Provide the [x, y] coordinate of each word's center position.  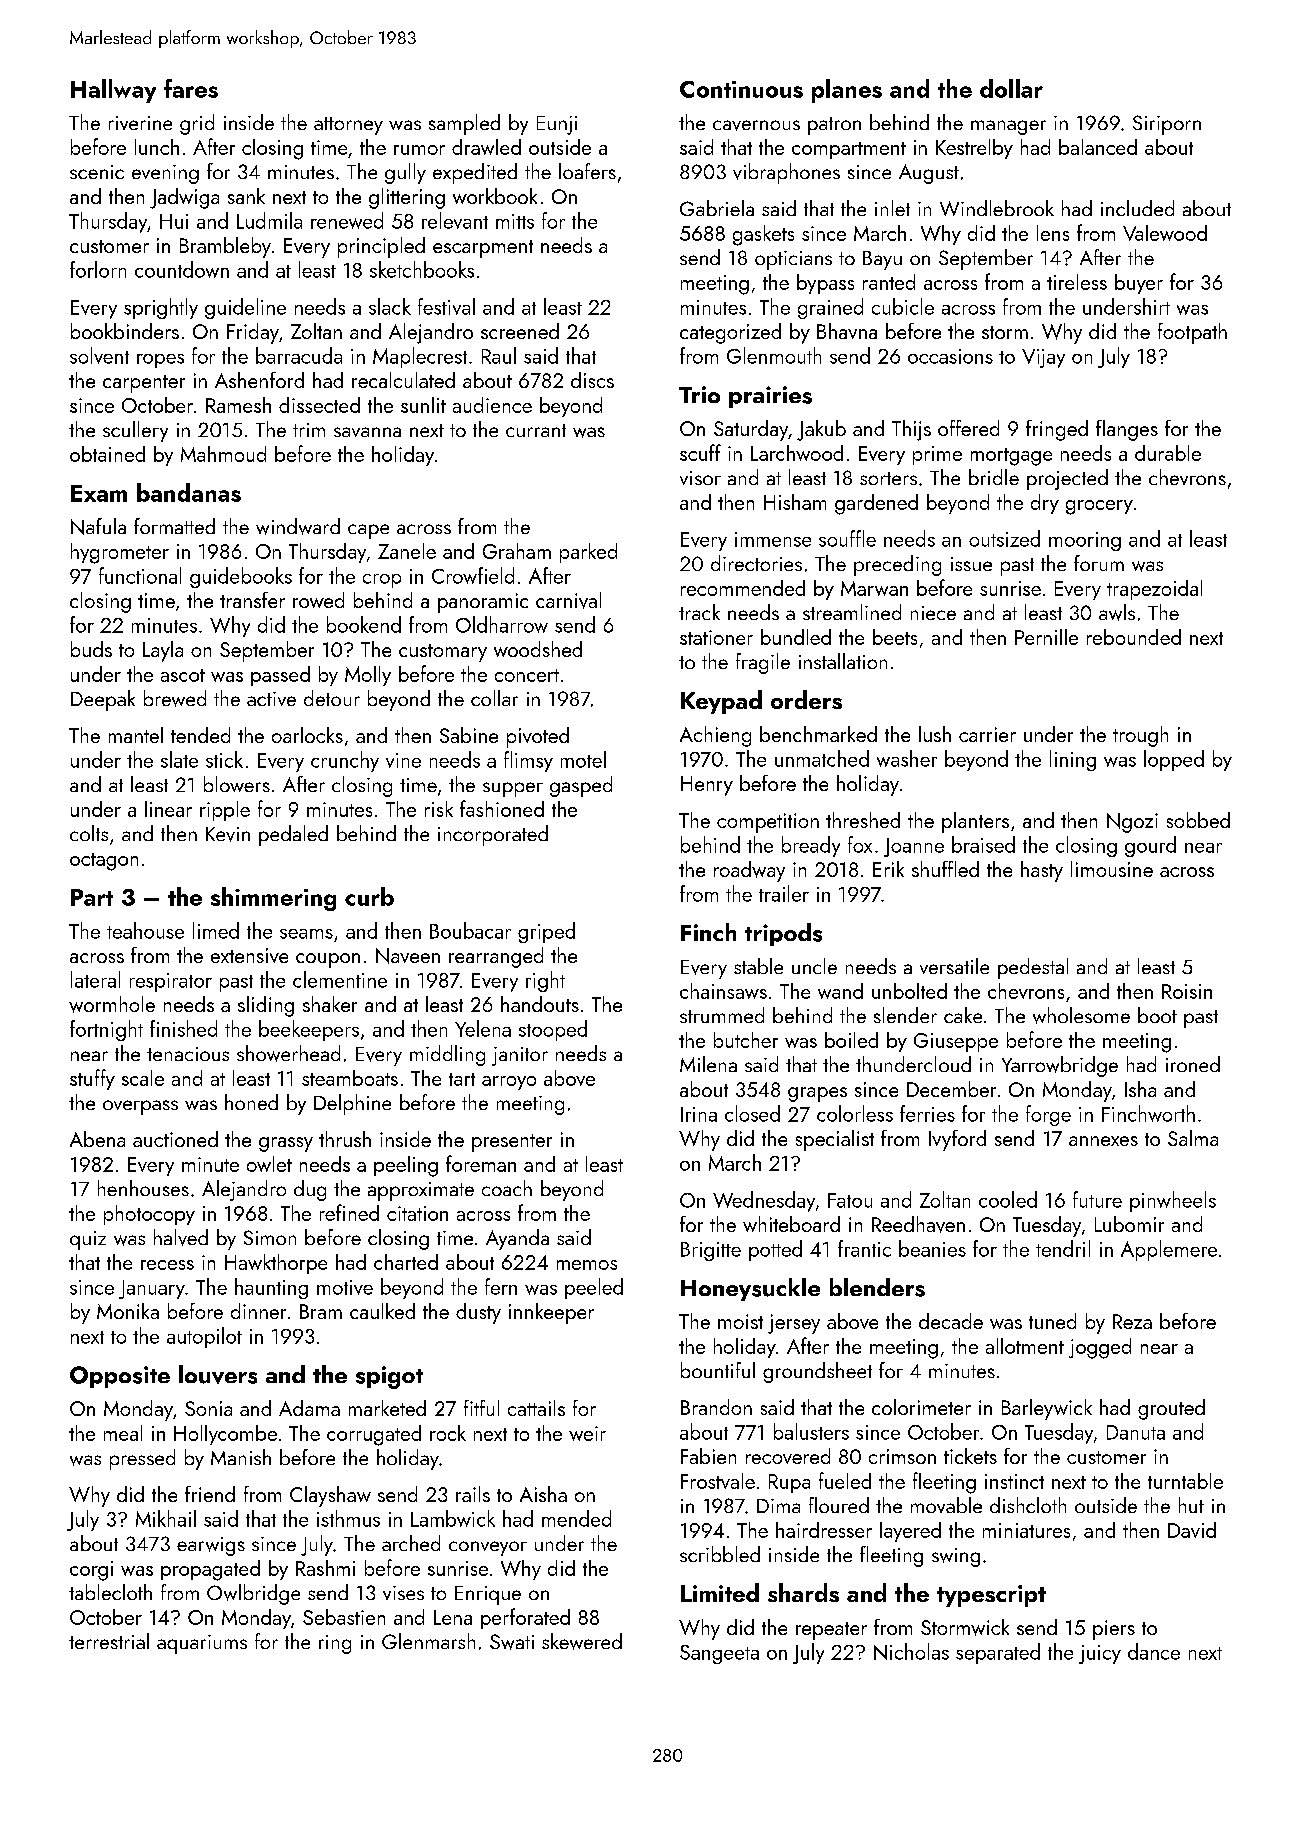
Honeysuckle [750, 1289]
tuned [1052, 1321]
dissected [319, 405]
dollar [1011, 88]
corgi [91, 1571]
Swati [512, 1642]
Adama [309, 1408]
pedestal [1033, 968]
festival [446, 306]
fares [191, 88]
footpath [1192, 333]
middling [447, 1055]
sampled [464, 124]
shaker [330, 1004]
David [1192, 1530]
